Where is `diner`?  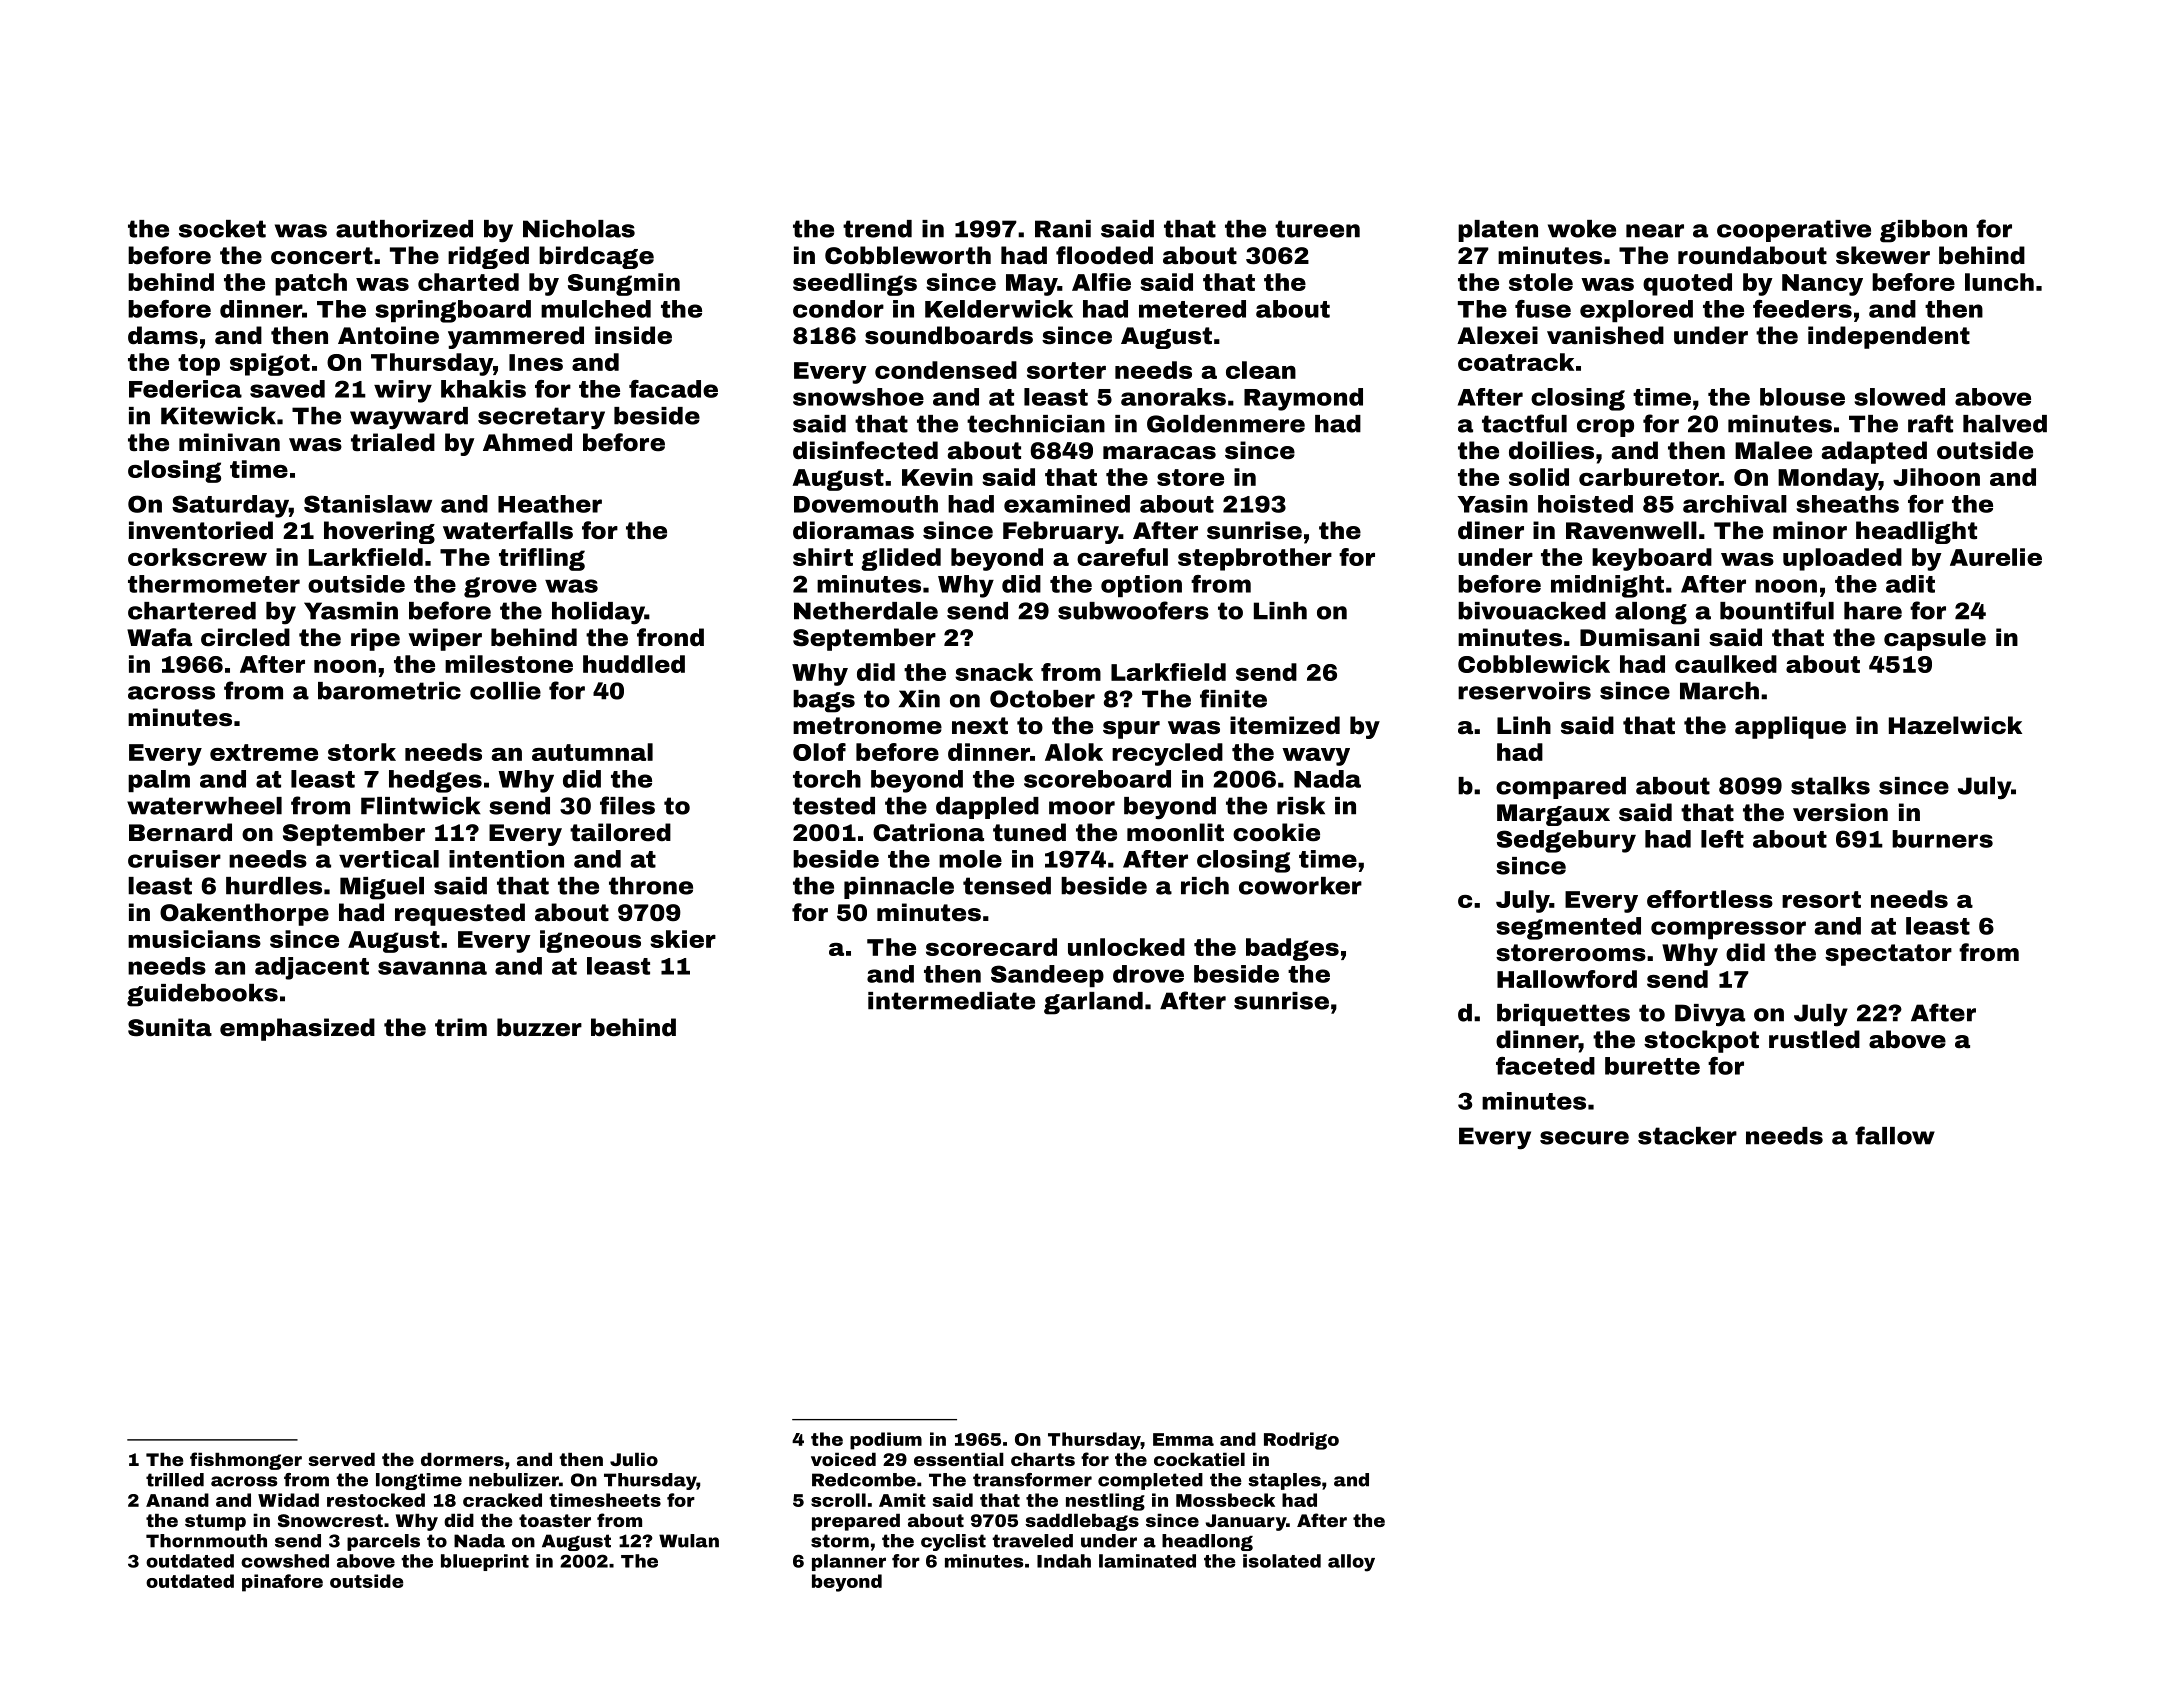
diner is located at coordinates (1491, 530).
